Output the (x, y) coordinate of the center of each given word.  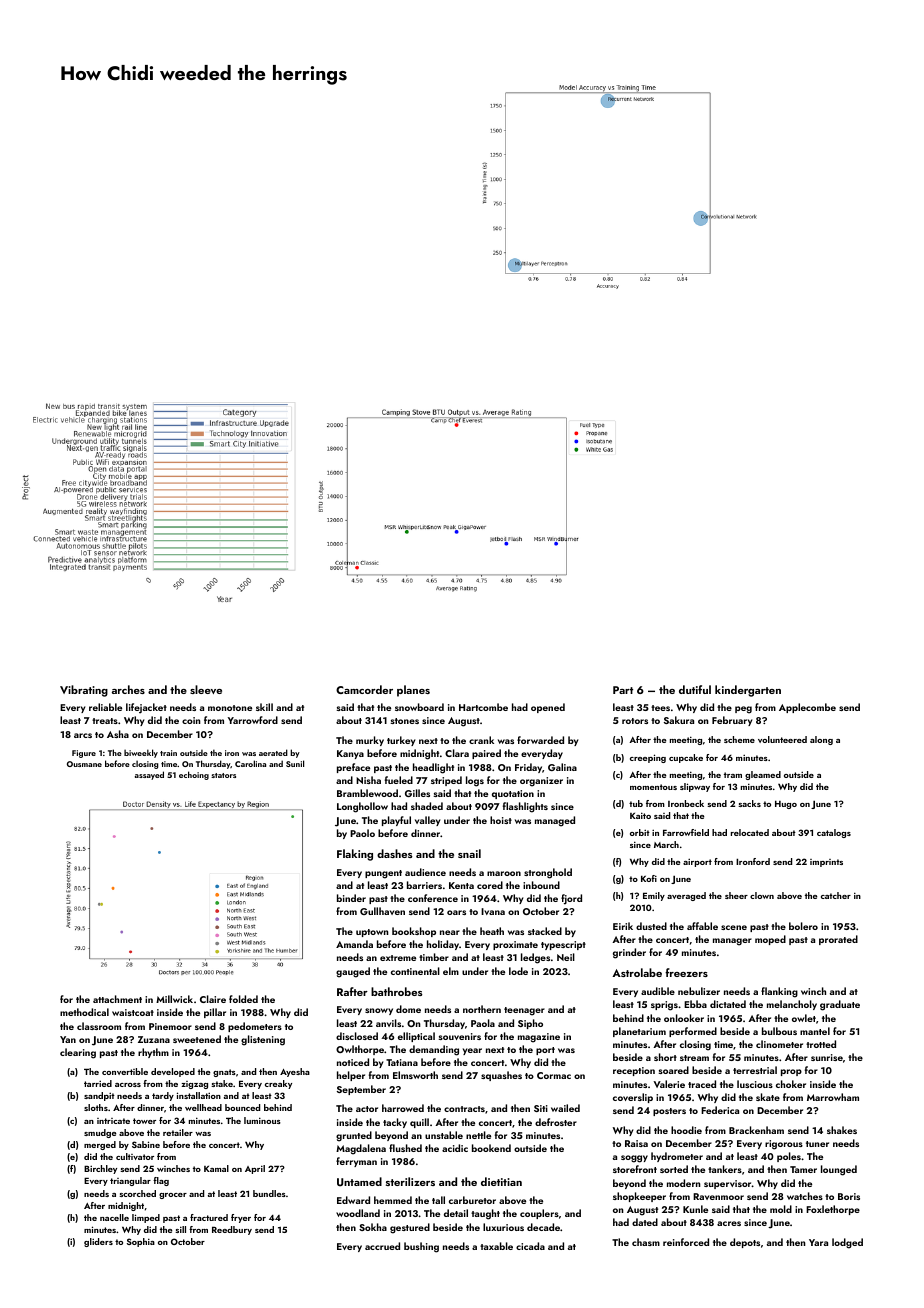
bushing (421, 1247)
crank (481, 740)
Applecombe (807, 708)
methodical (84, 1012)
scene (734, 927)
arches (128, 689)
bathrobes (396, 991)
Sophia (141, 1242)
